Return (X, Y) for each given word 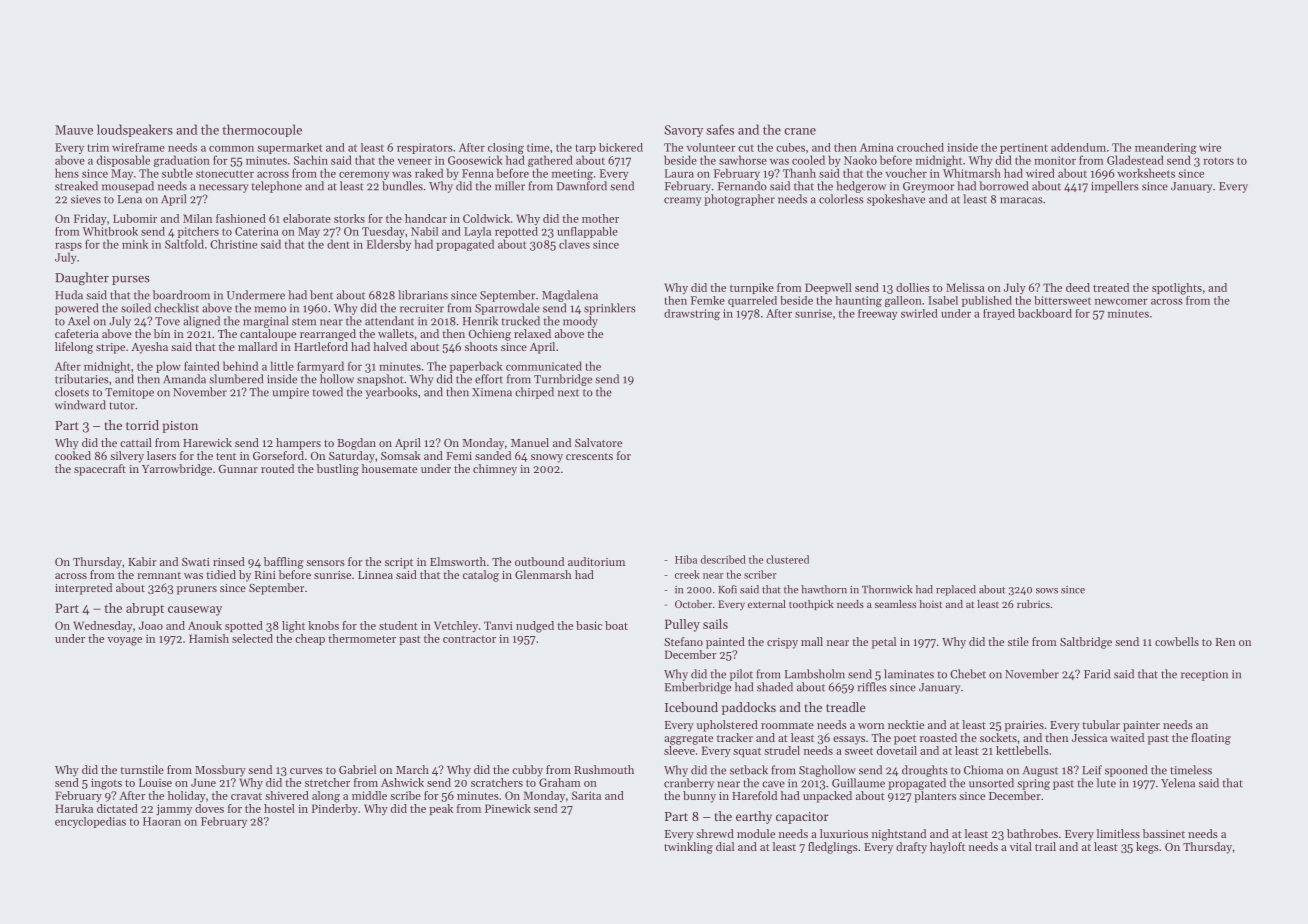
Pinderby (335, 809)
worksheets (1146, 173)
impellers (1115, 187)
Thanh (799, 173)
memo (270, 309)
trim (98, 147)
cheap (310, 639)
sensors (325, 563)
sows (1047, 591)
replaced (956, 590)
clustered (787, 559)
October (693, 604)
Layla (477, 232)
